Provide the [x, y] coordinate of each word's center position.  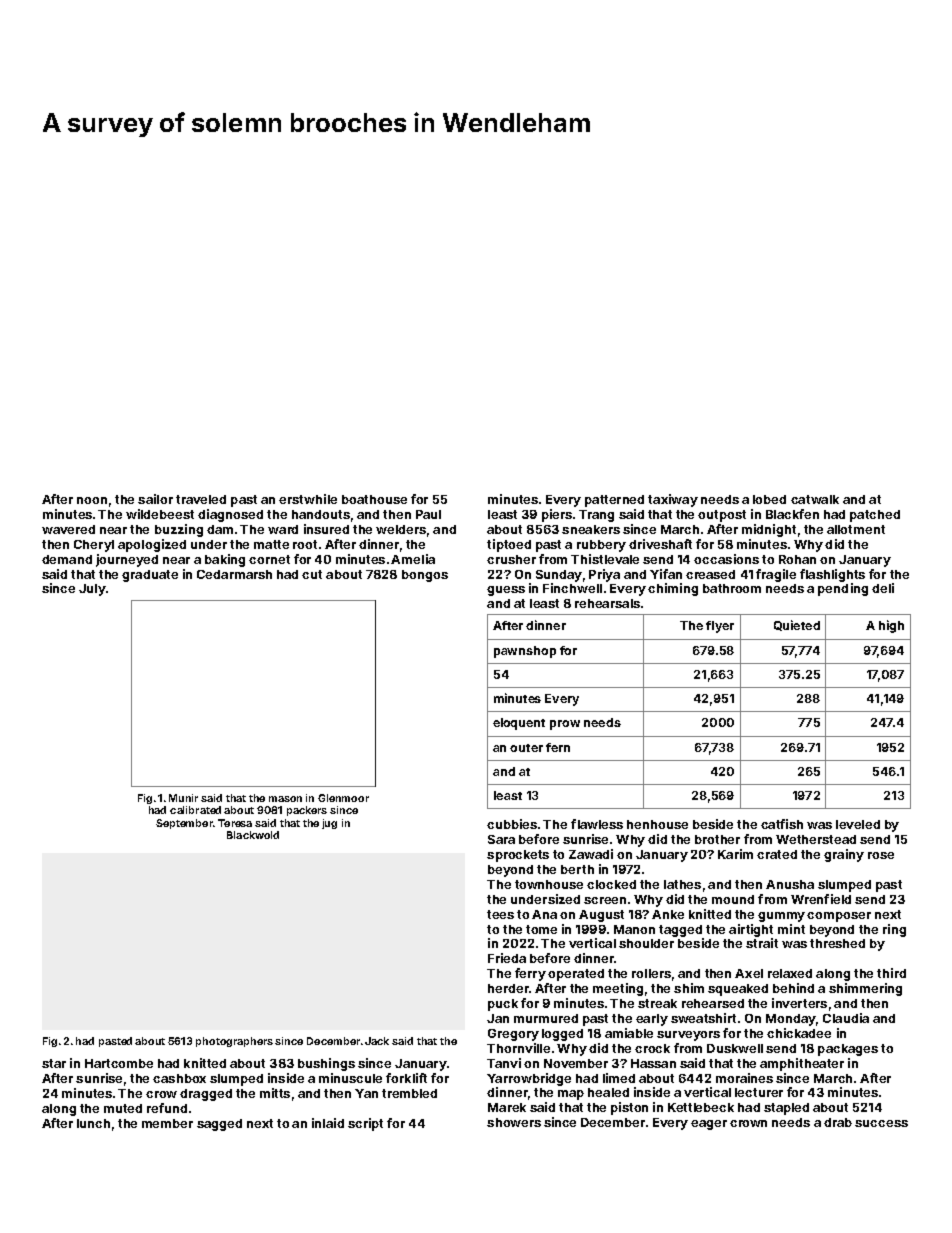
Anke [668, 914]
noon [92, 500]
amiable [629, 1033]
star [54, 1063]
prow [565, 725]
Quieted [797, 625]
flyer [720, 627]
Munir [183, 798]
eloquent [519, 724]
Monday [791, 1020]
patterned [614, 501]
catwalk [815, 499]
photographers [234, 1042]
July [92, 590]
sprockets [518, 856]
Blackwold [253, 835]
